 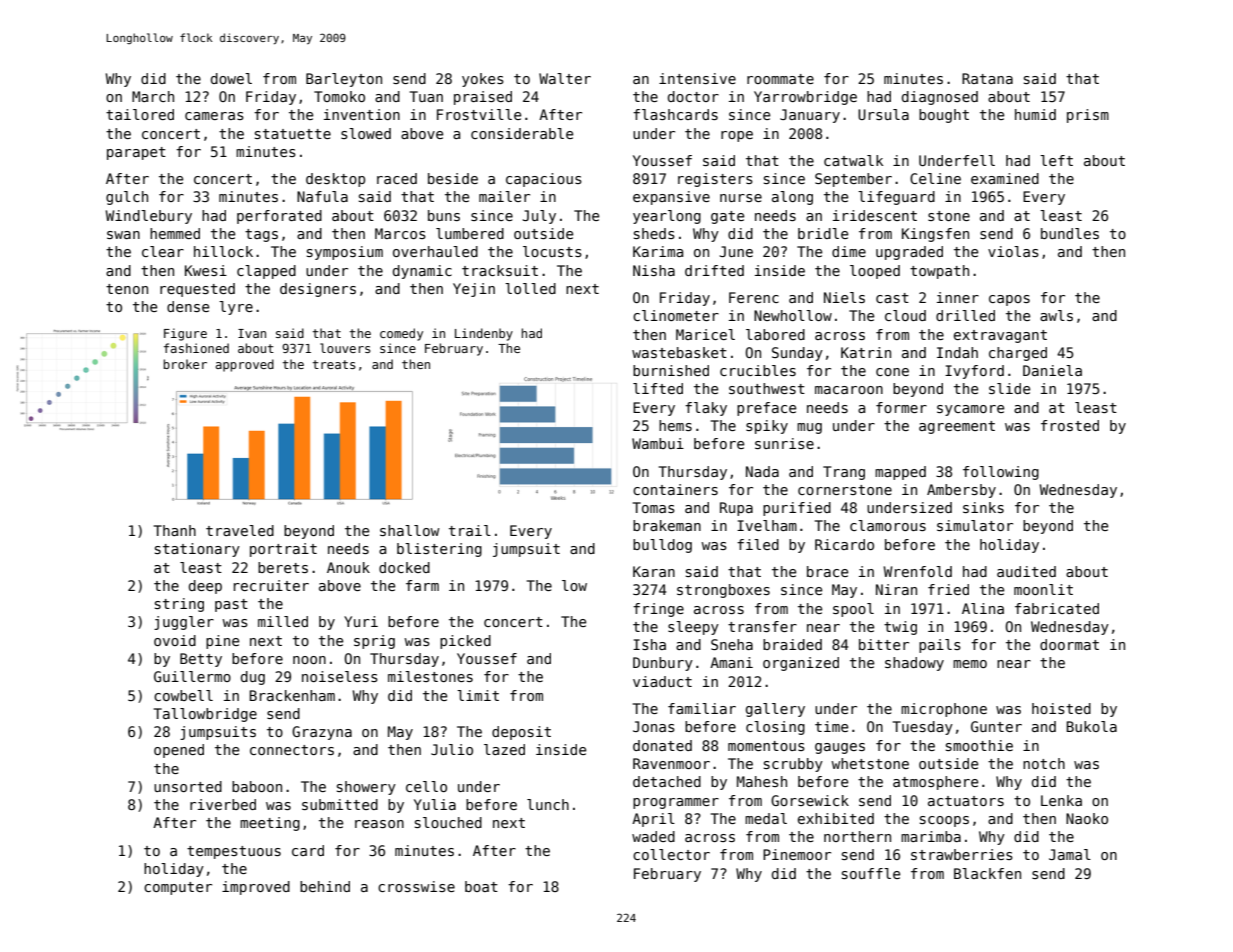 I want to click on Barleyton, so click(x=344, y=80).
